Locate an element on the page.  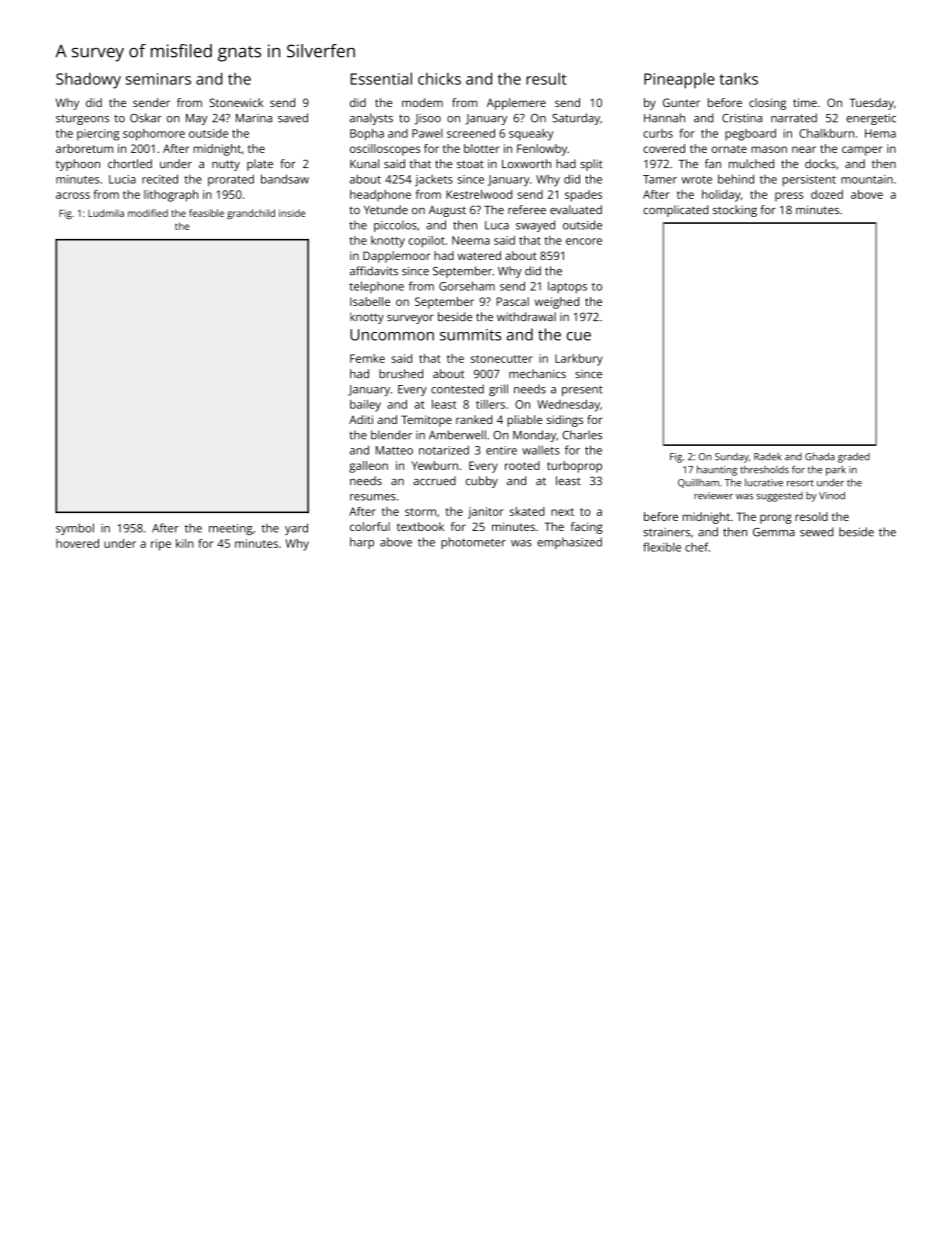
laptops is located at coordinates (567, 287).
